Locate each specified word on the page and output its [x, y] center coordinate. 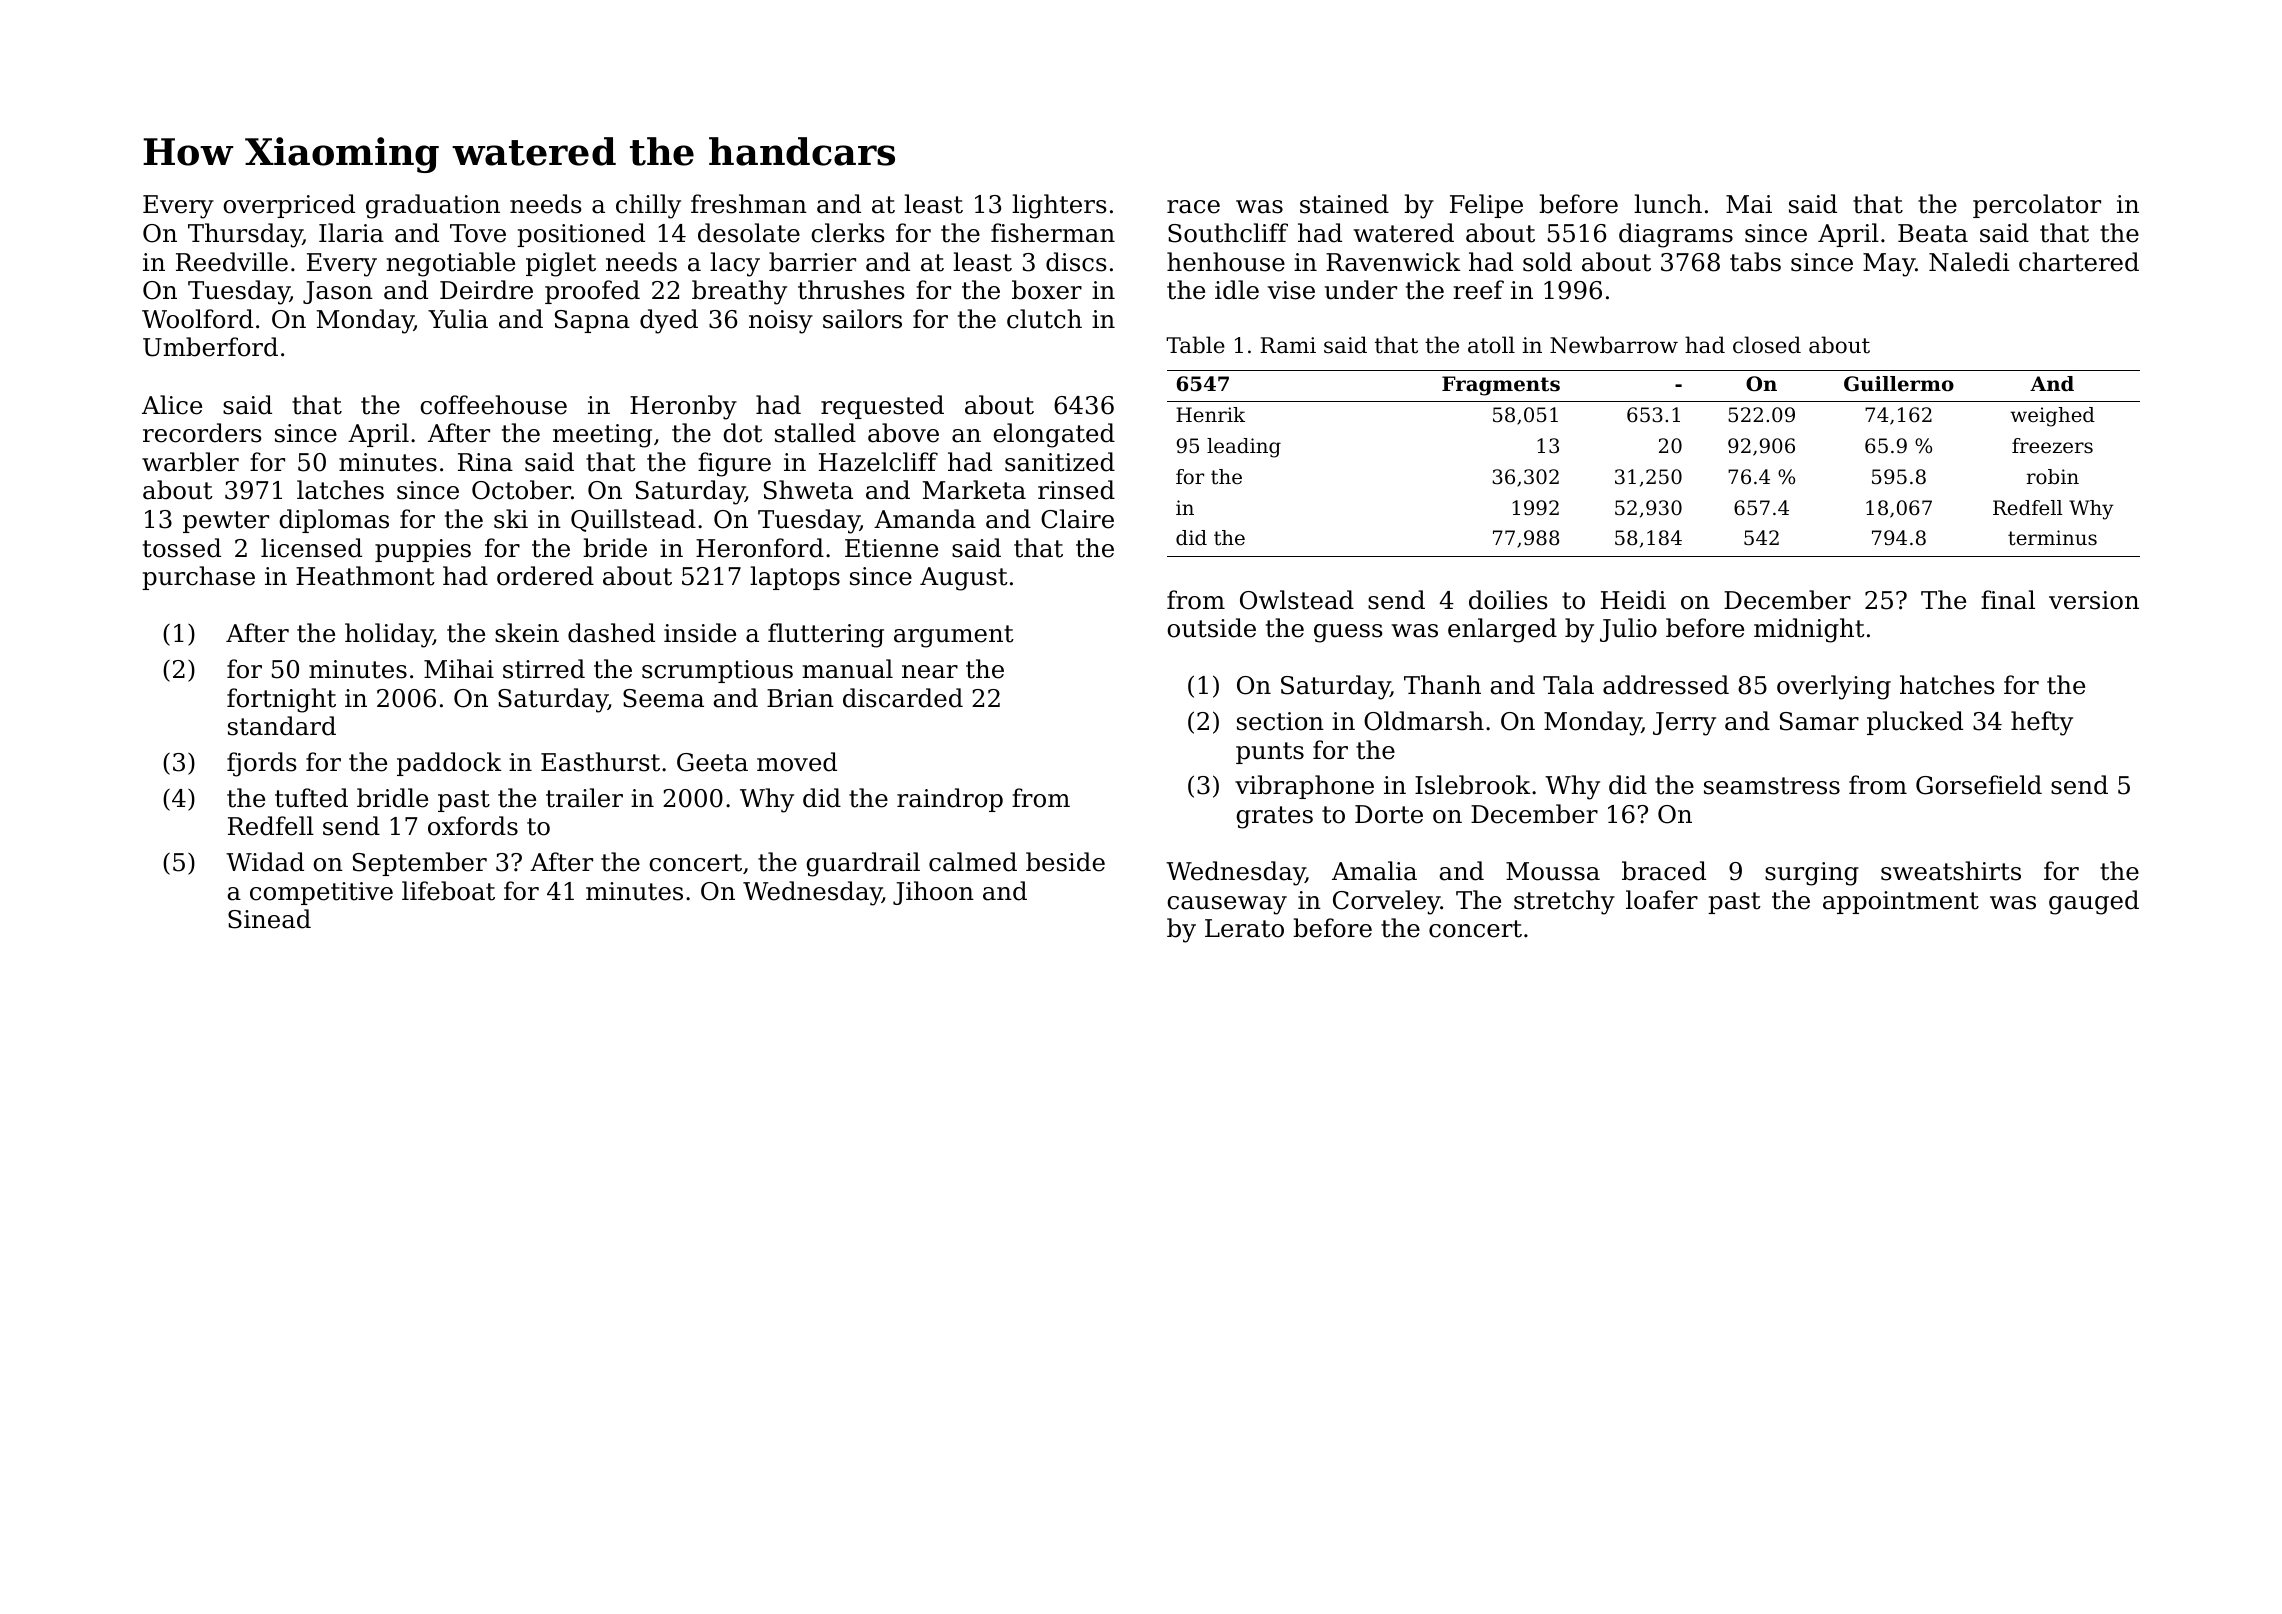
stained [1344, 204]
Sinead [269, 919]
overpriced [289, 206]
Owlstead [1297, 600]
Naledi [1969, 262]
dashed [611, 633]
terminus [2052, 538]
